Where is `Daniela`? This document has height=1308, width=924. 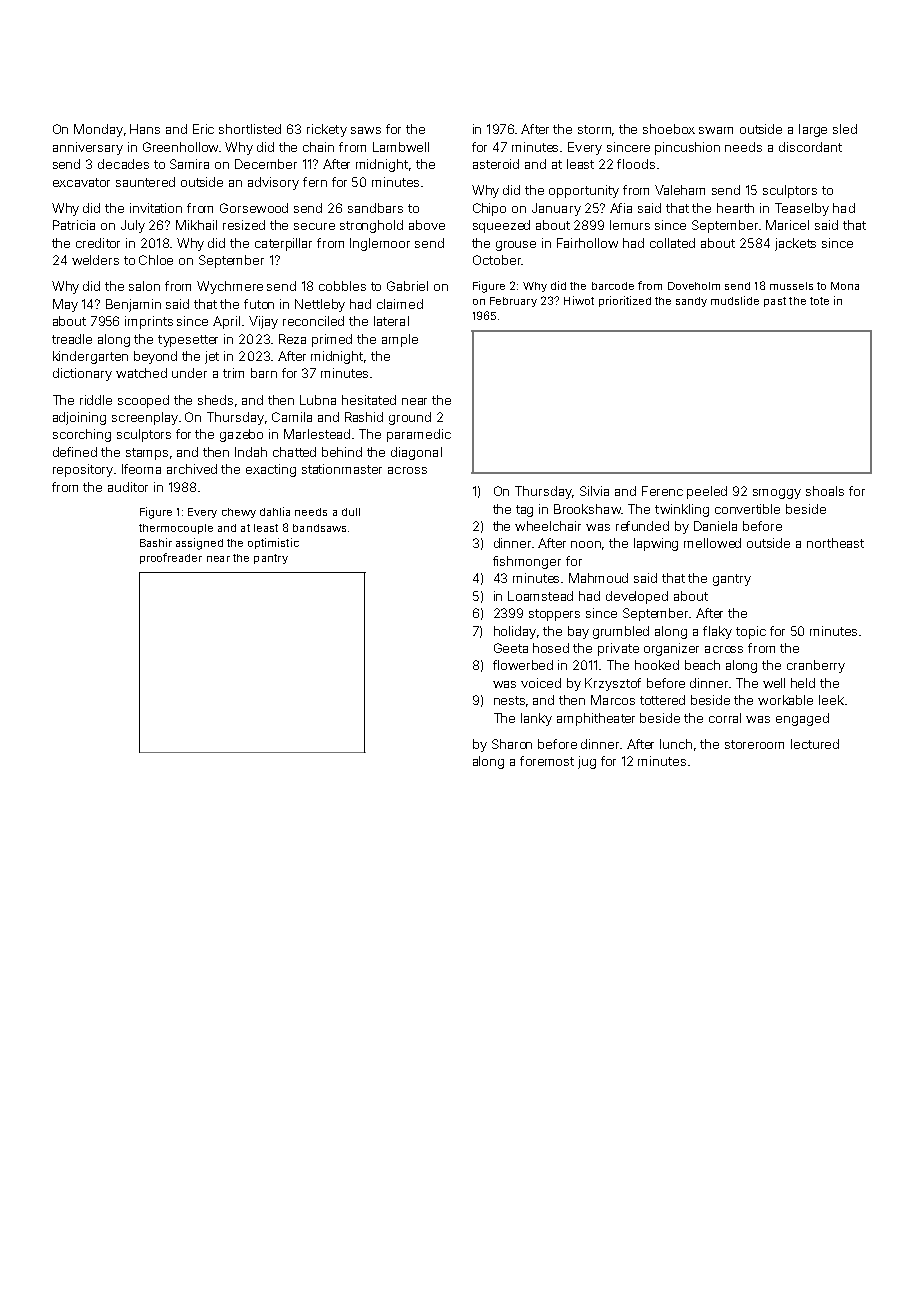 Daniela is located at coordinates (715, 526).
